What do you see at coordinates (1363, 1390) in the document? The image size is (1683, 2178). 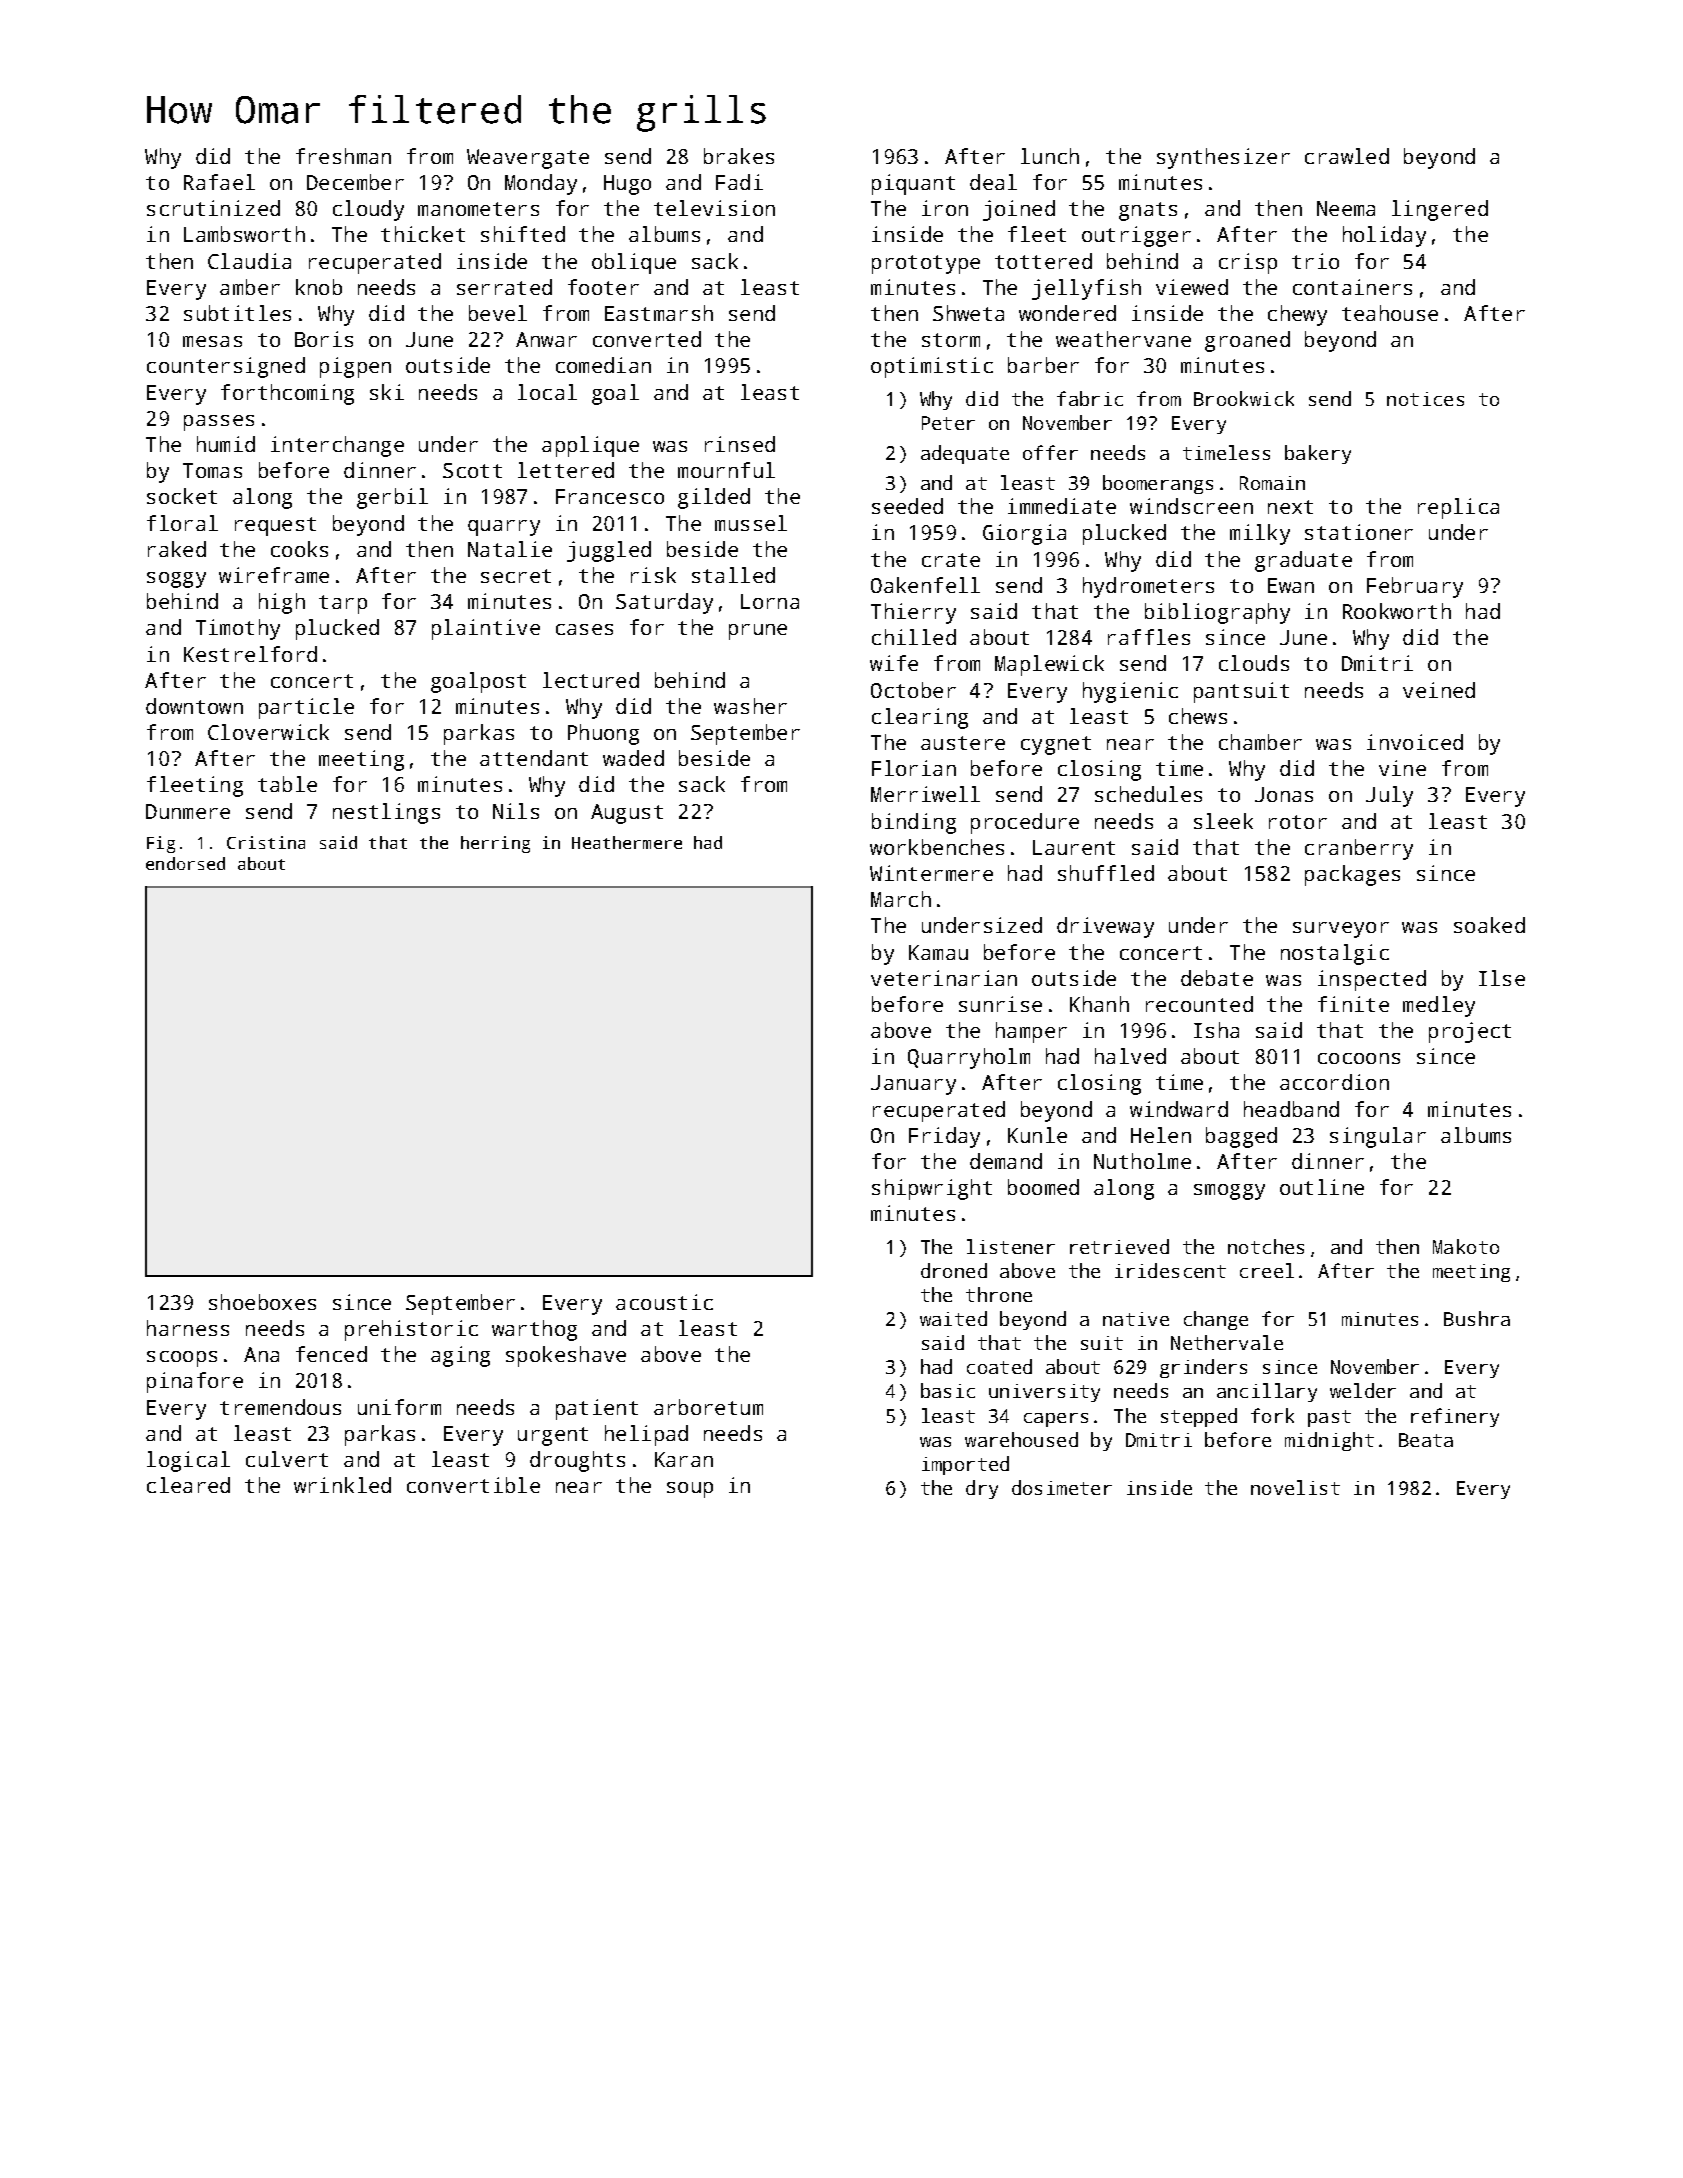 I see `welder` at bounding box center [1363, 1390].
